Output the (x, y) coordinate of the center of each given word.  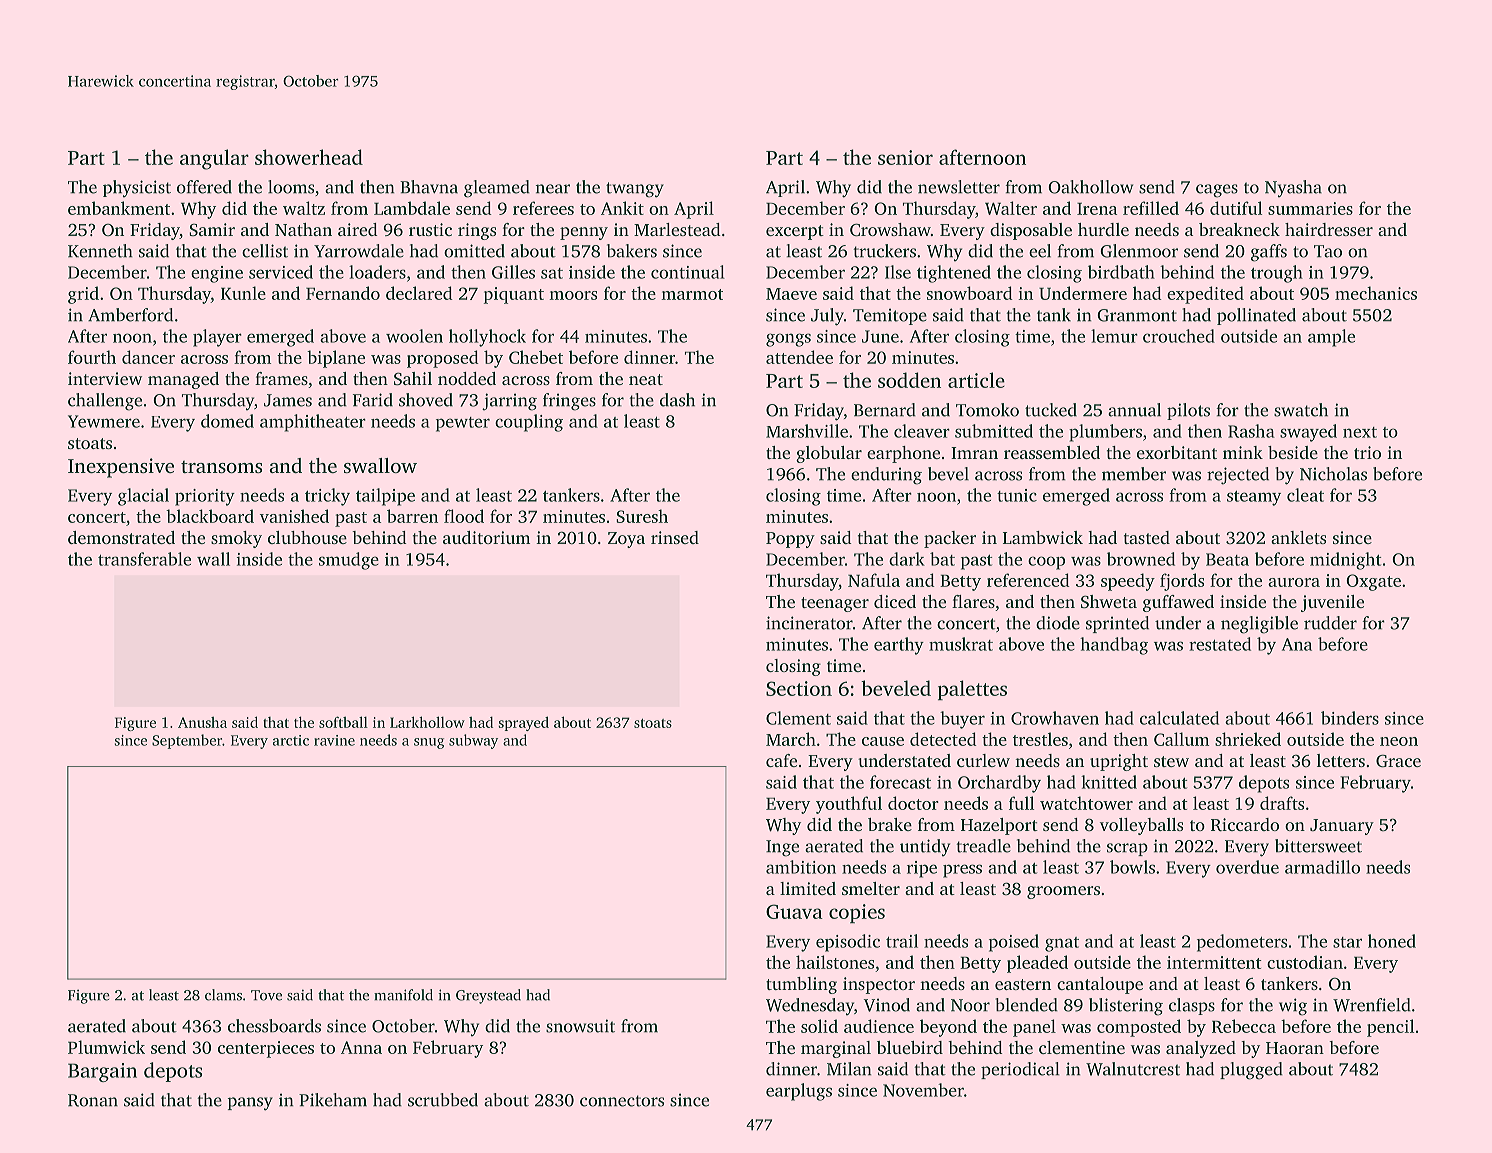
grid (83, 295)
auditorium (486, 537)
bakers (632, 251)
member (1134, 474)
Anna (361, 1047)
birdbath (1121, 272)
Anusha (202, 722)
